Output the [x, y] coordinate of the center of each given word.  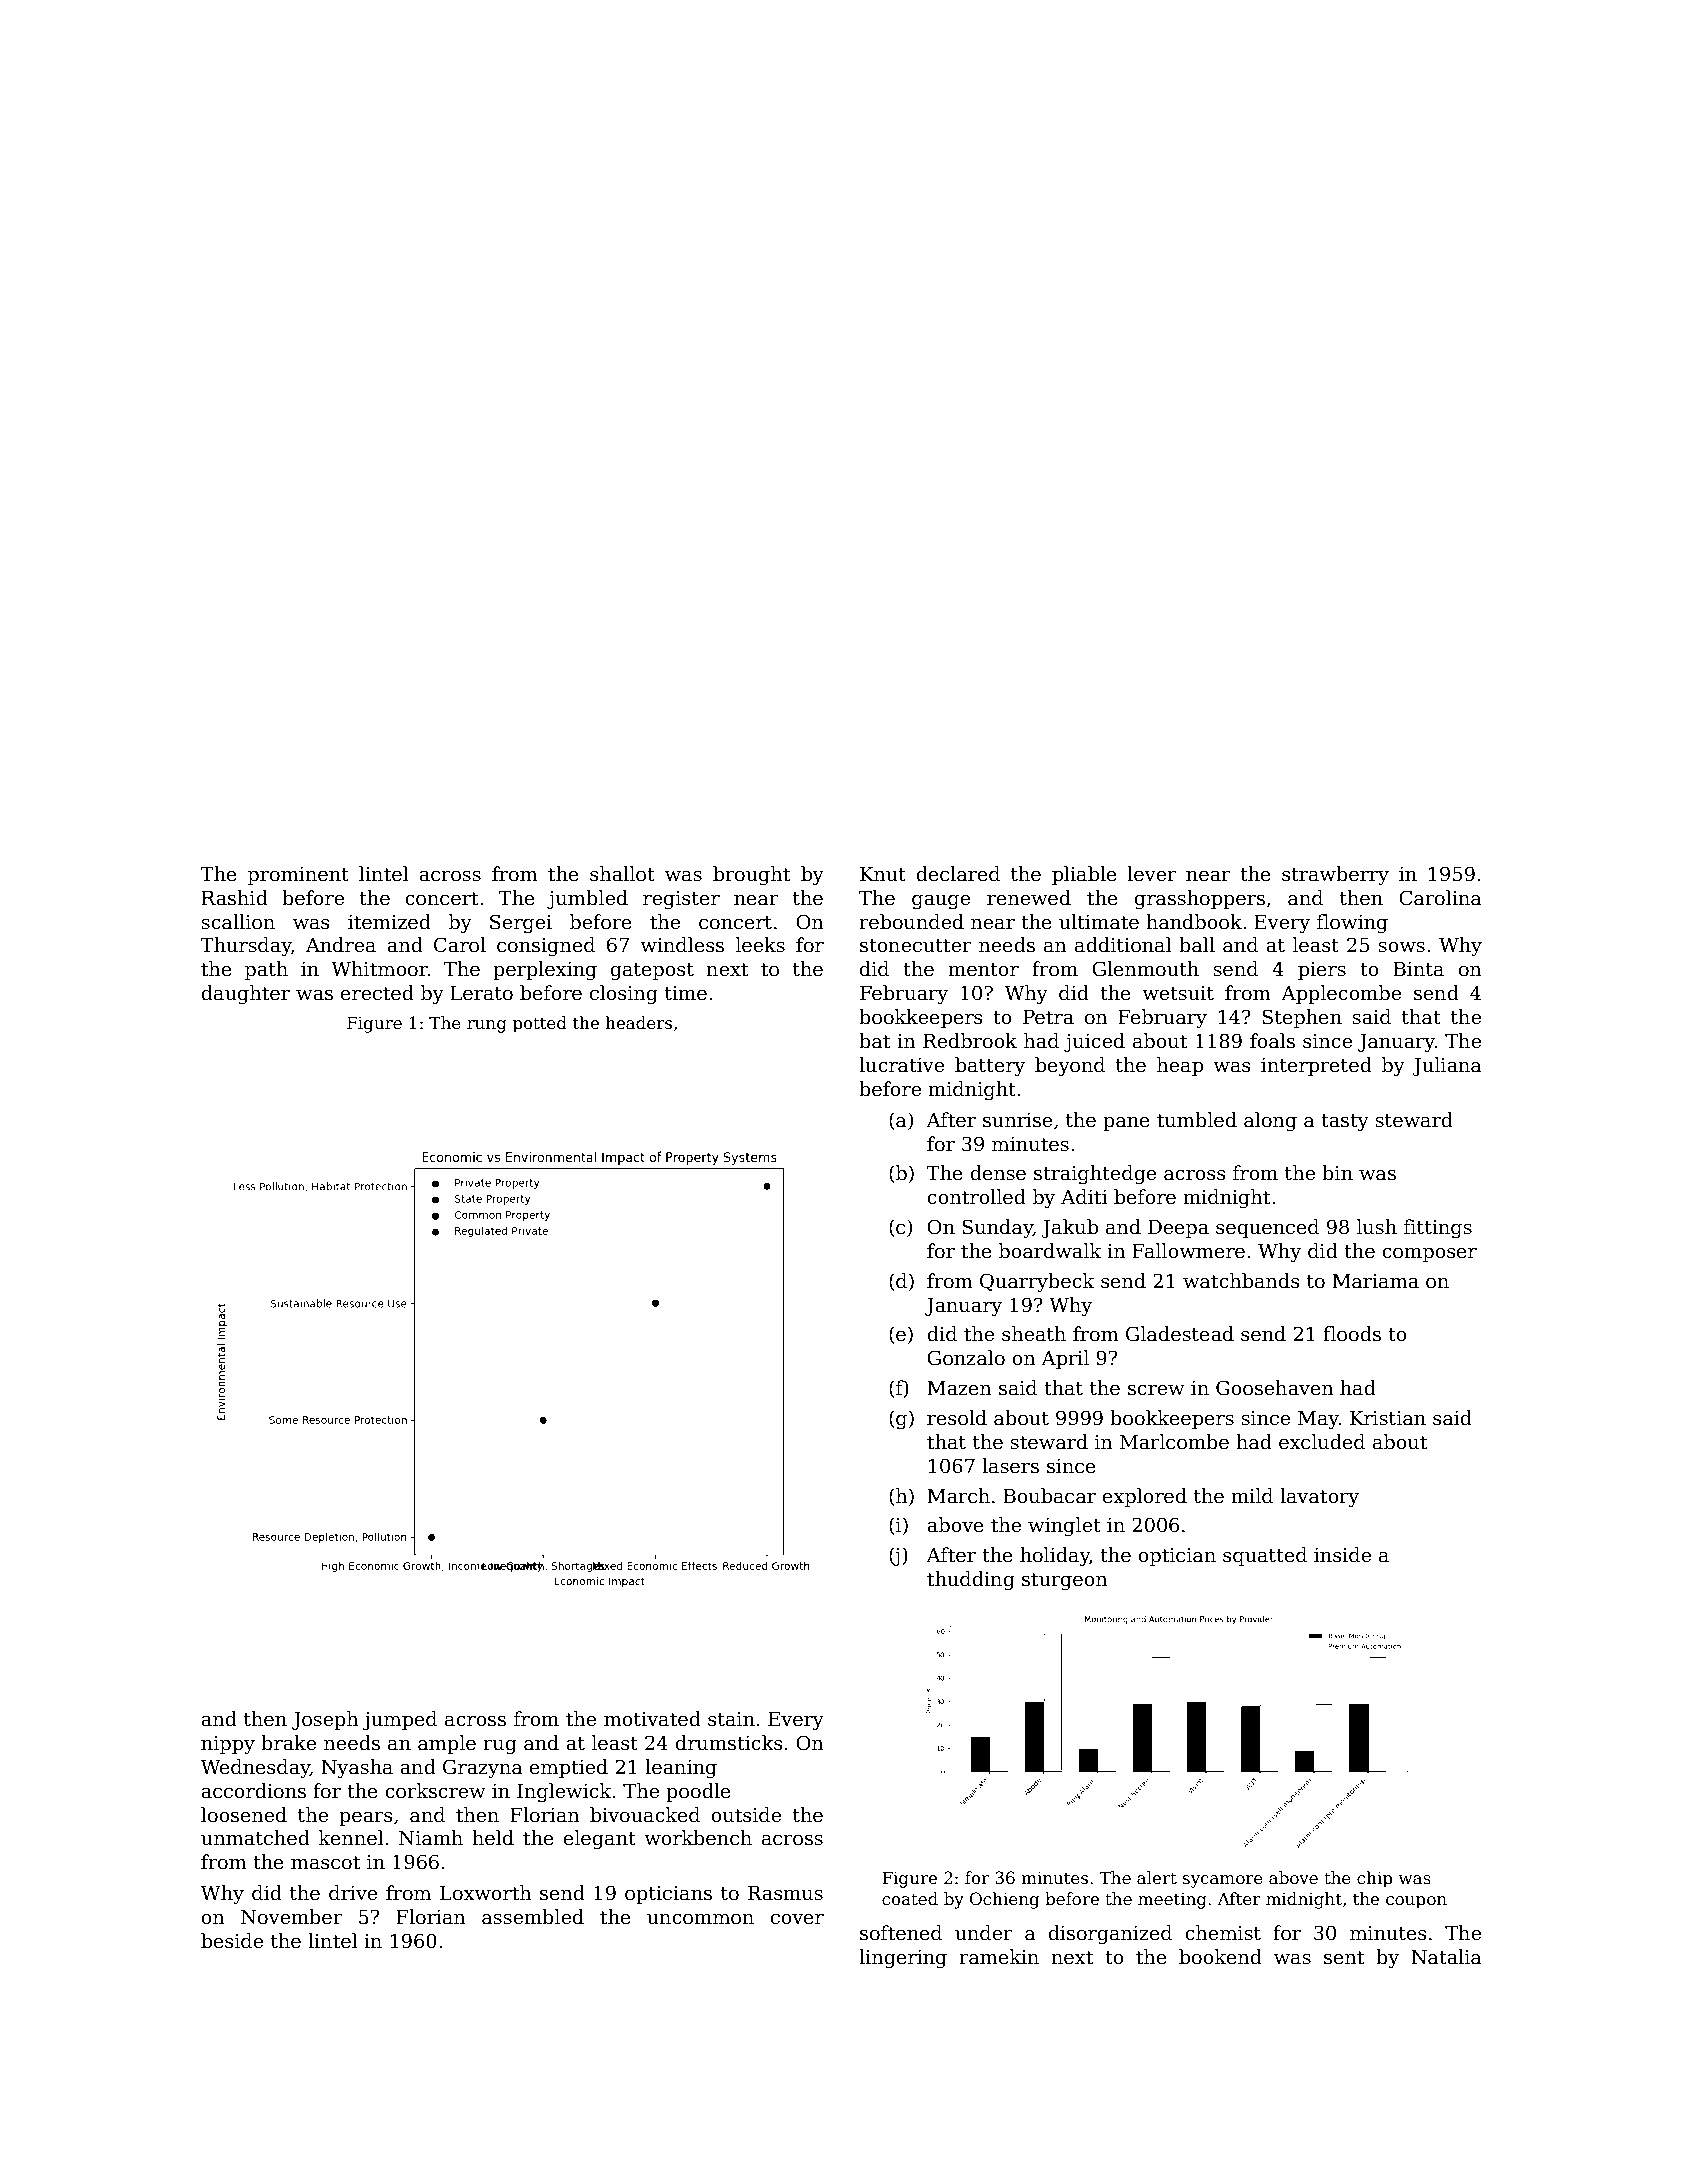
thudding [971, 1580]
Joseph [325, 1720]
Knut [883, 874]
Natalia [1446, 1957]
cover [797, 1919]
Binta [1418, 969]
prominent [298, 876]
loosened [244, 1815]
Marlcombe [1174, 1442]
